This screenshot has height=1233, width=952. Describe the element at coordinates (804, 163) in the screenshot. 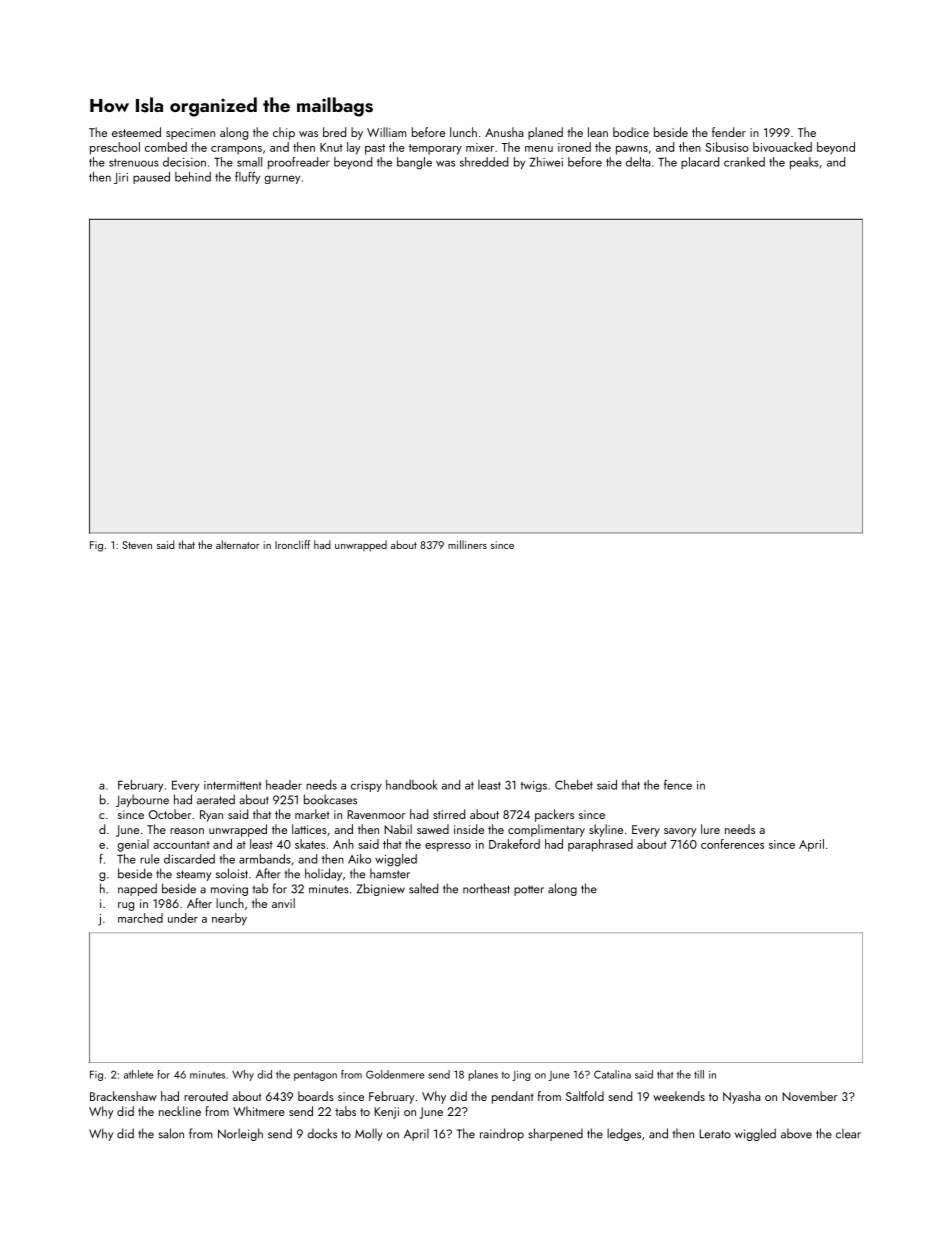

I see `peaks` at that location.
